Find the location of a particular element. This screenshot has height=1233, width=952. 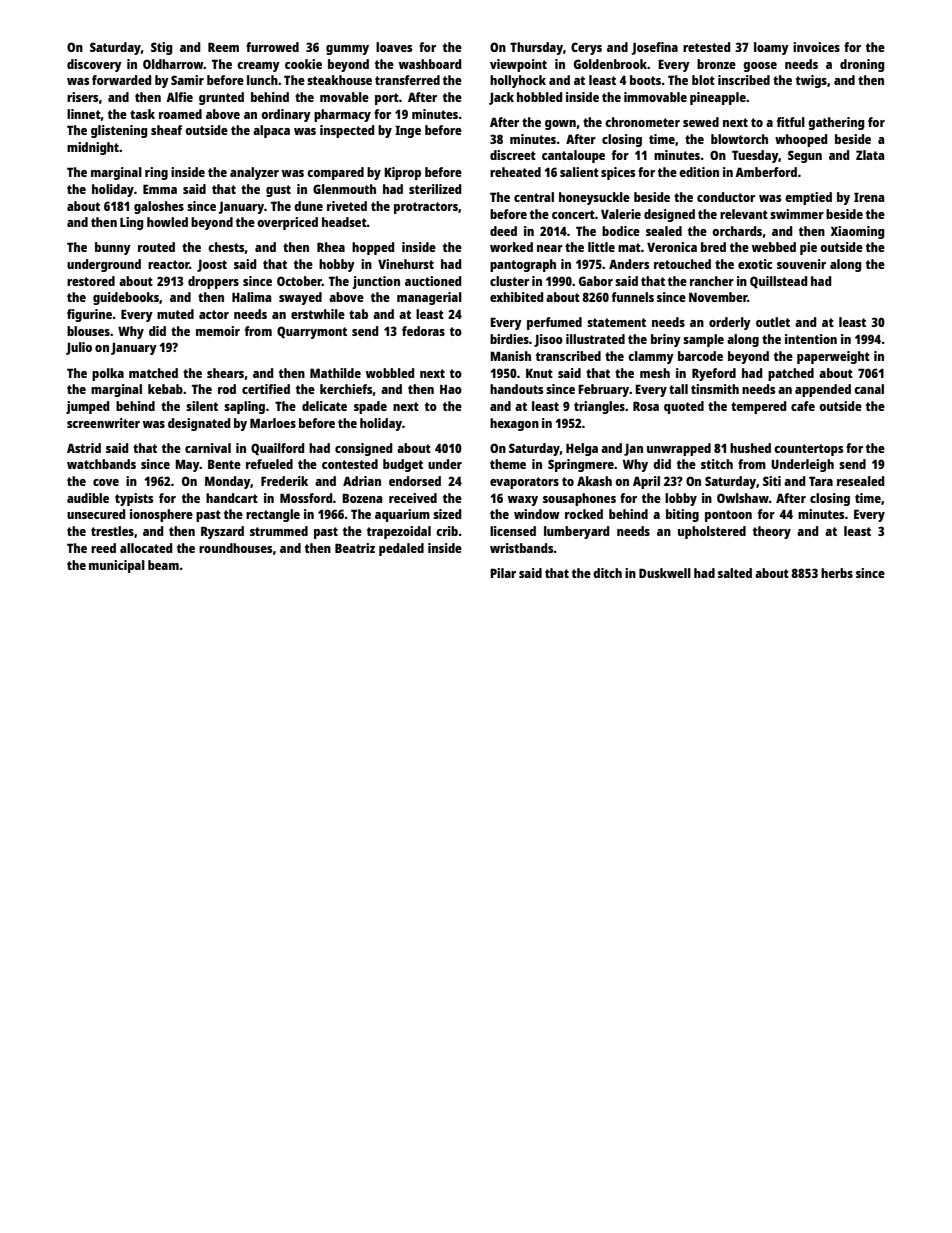

outlet is located at coordinates (773, 322).
